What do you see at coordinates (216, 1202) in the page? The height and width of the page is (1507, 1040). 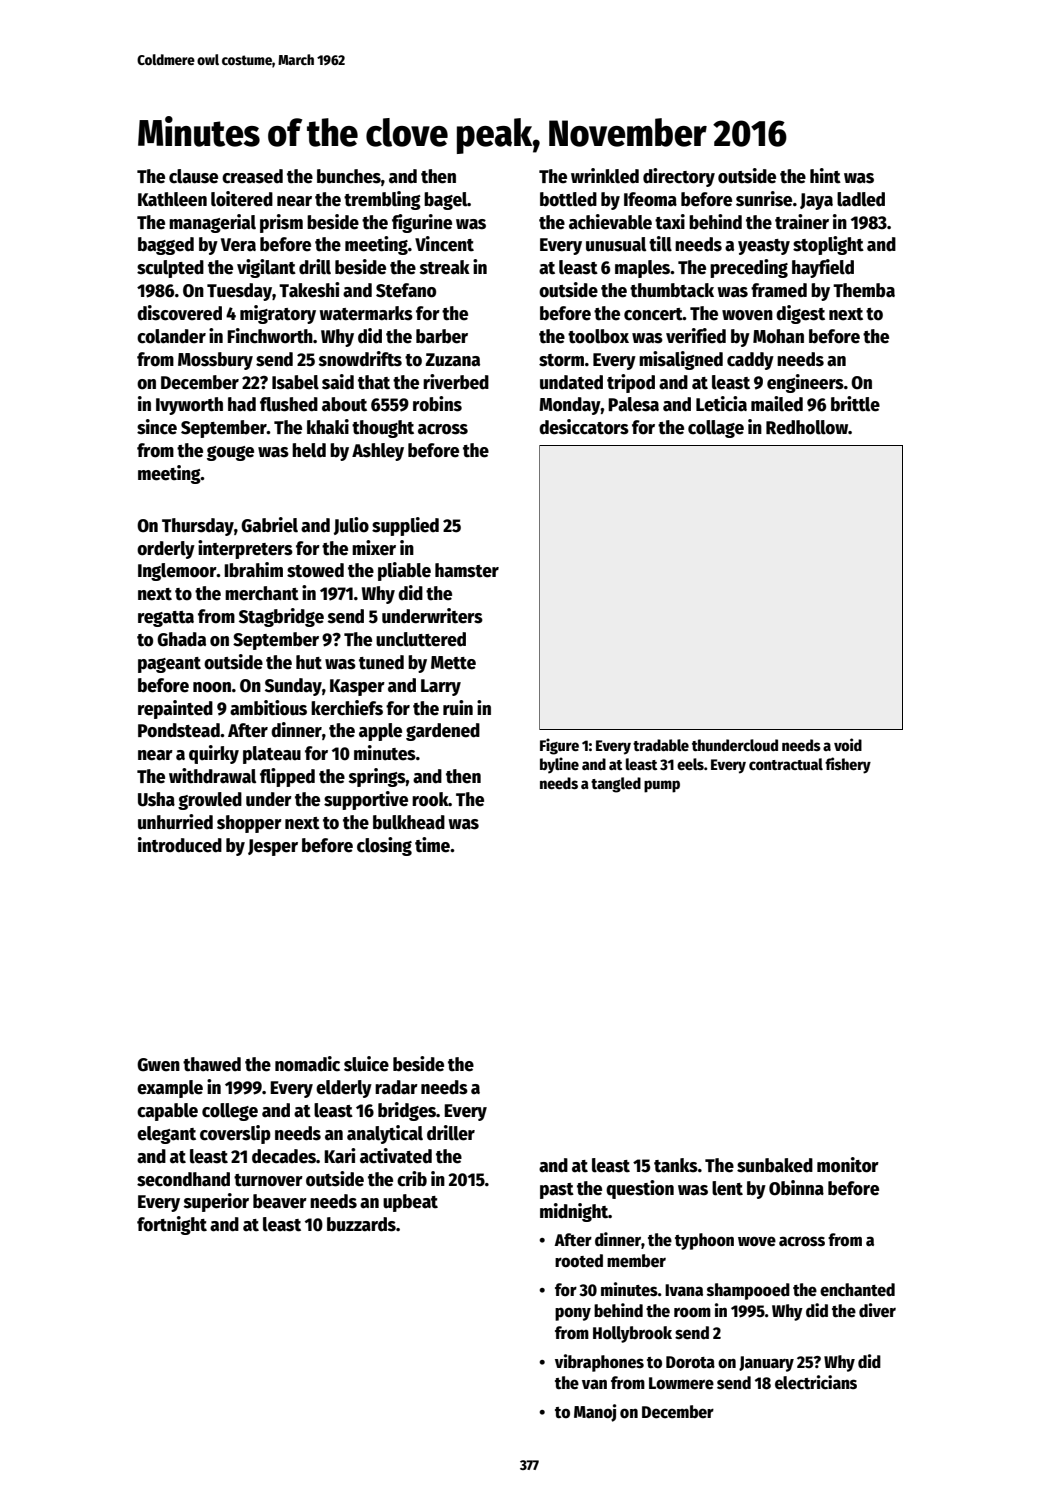 I see `superior` at bounding box center [216, 1202].
